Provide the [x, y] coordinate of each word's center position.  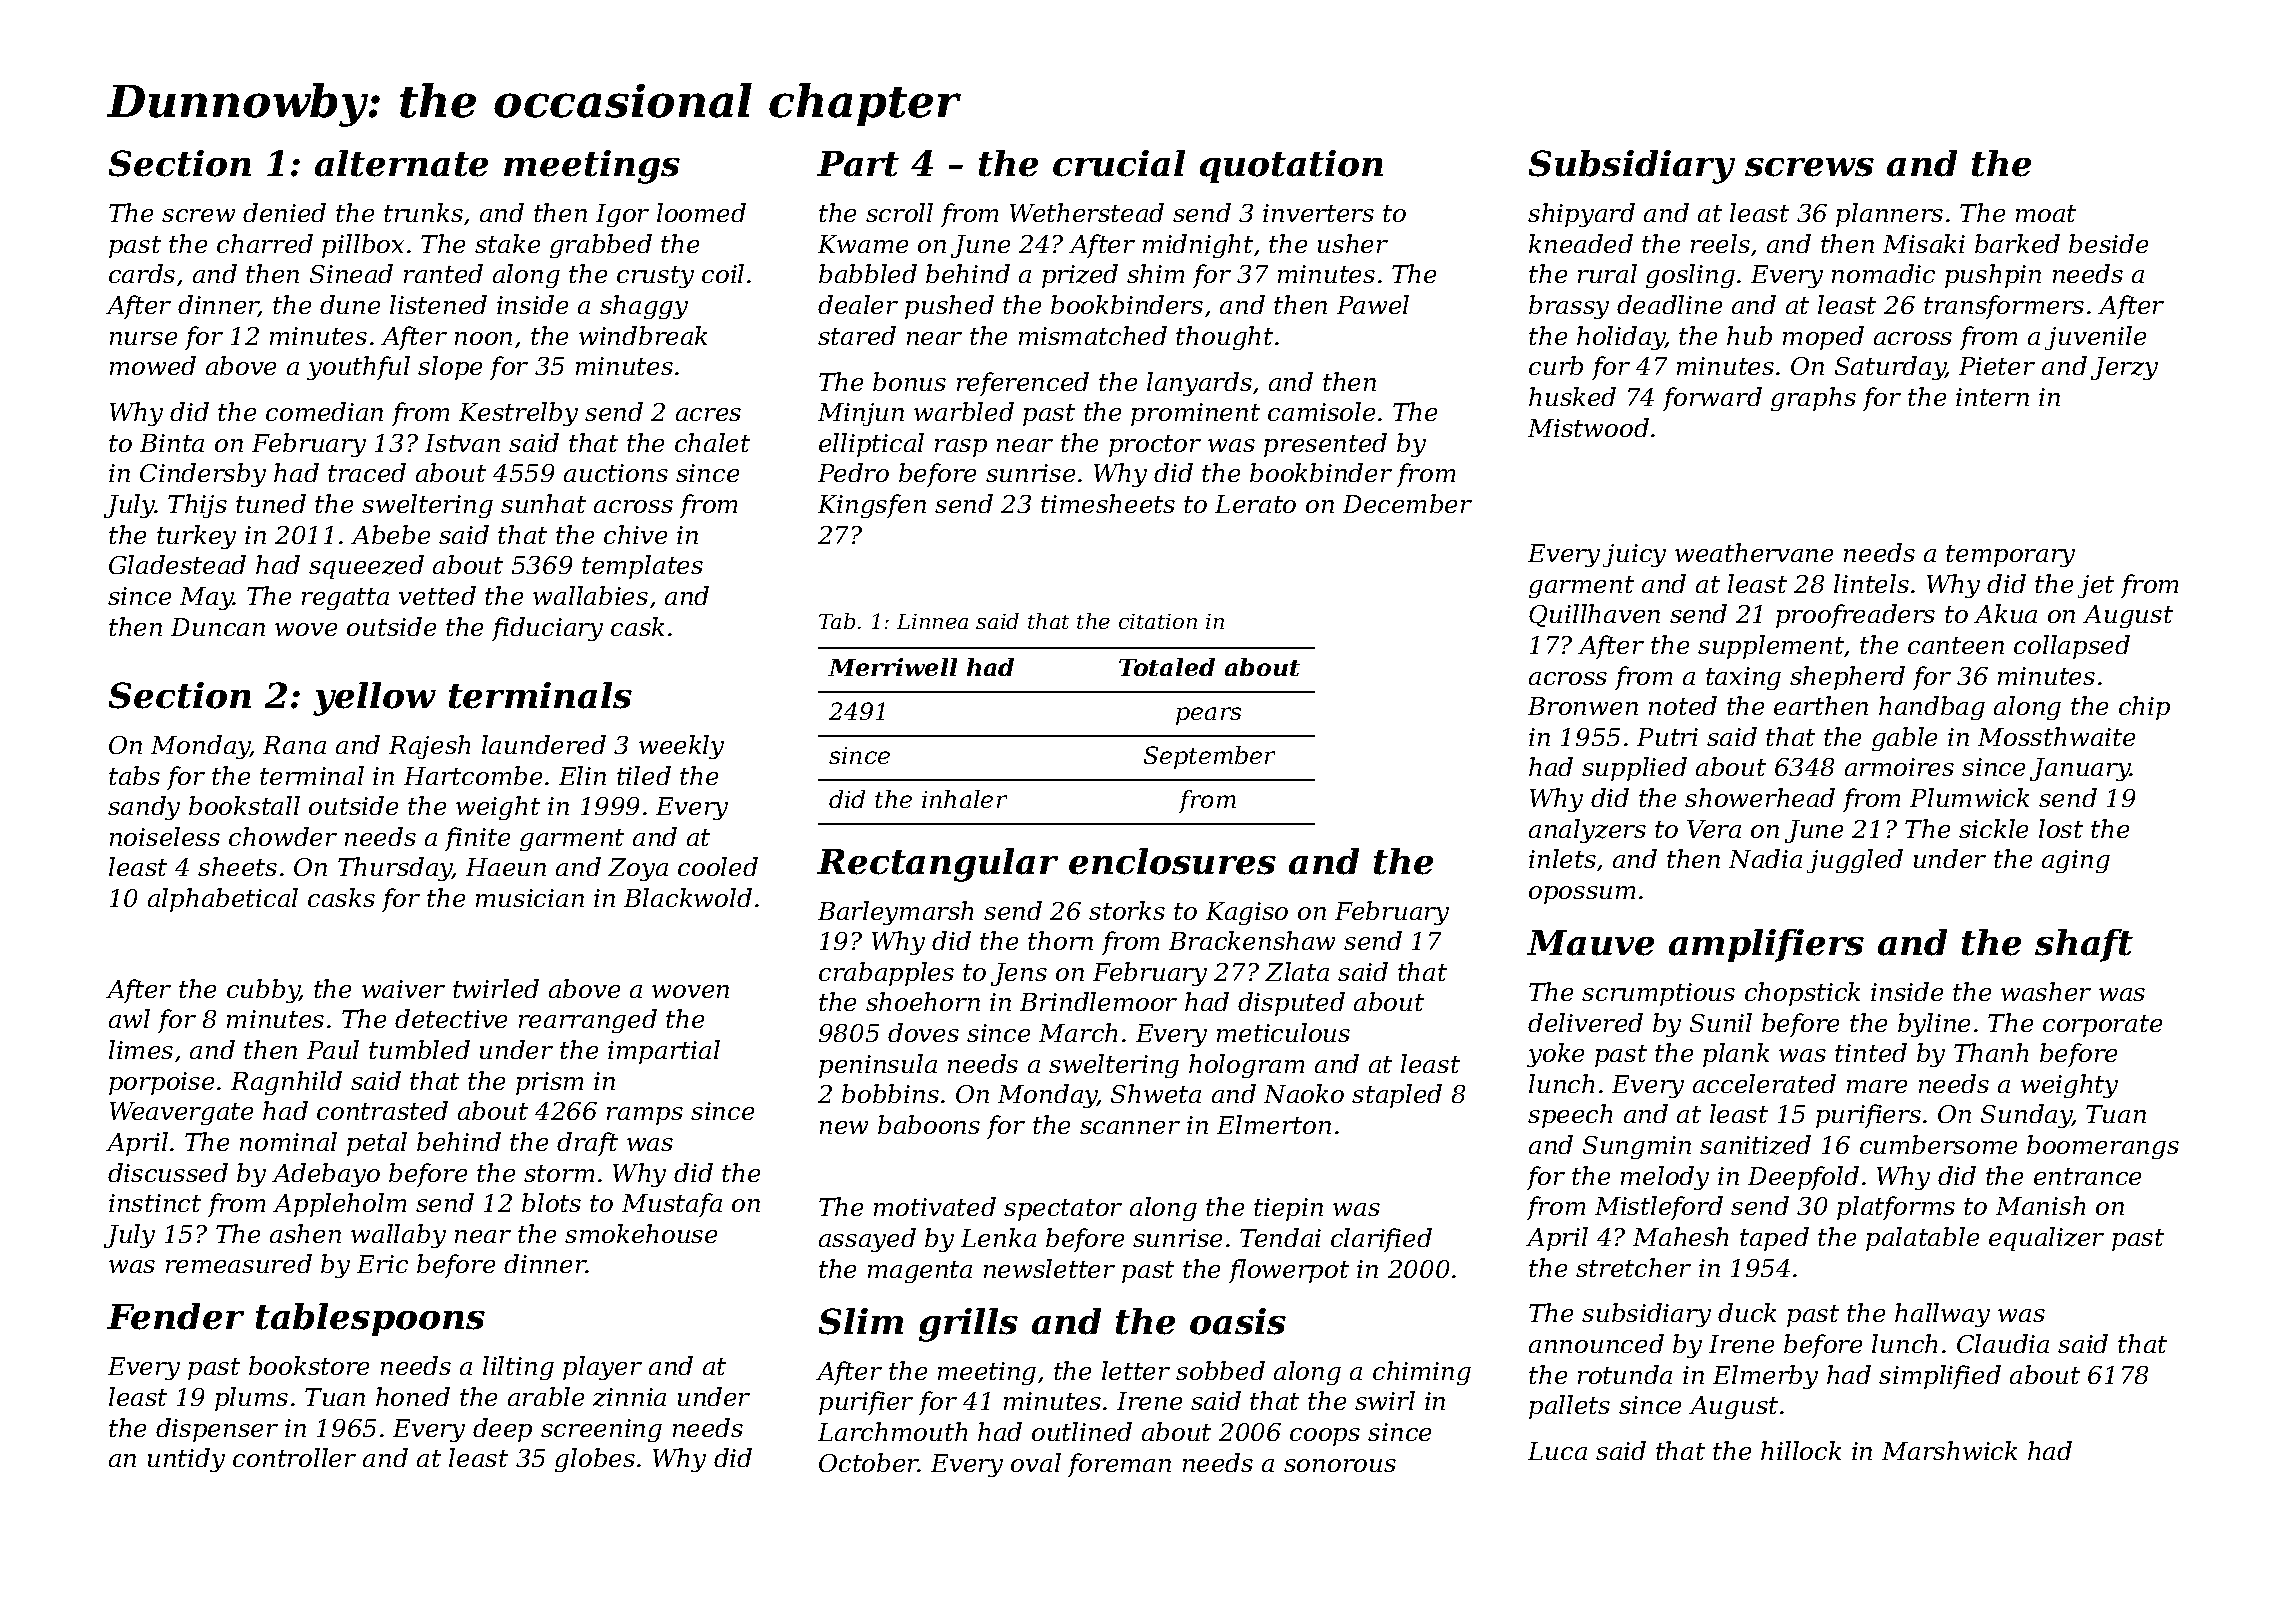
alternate [401, 163]
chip [2144, 708]
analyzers [1587, 831]
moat [2046, 213]
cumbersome [1938, 1144]
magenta [920, 1272]
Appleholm [339, 1205]
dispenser [217, 1430]
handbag [1932, 708]
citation [1158, 621]
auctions [616, 473]
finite [477, 839]
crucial [1119, 163]
